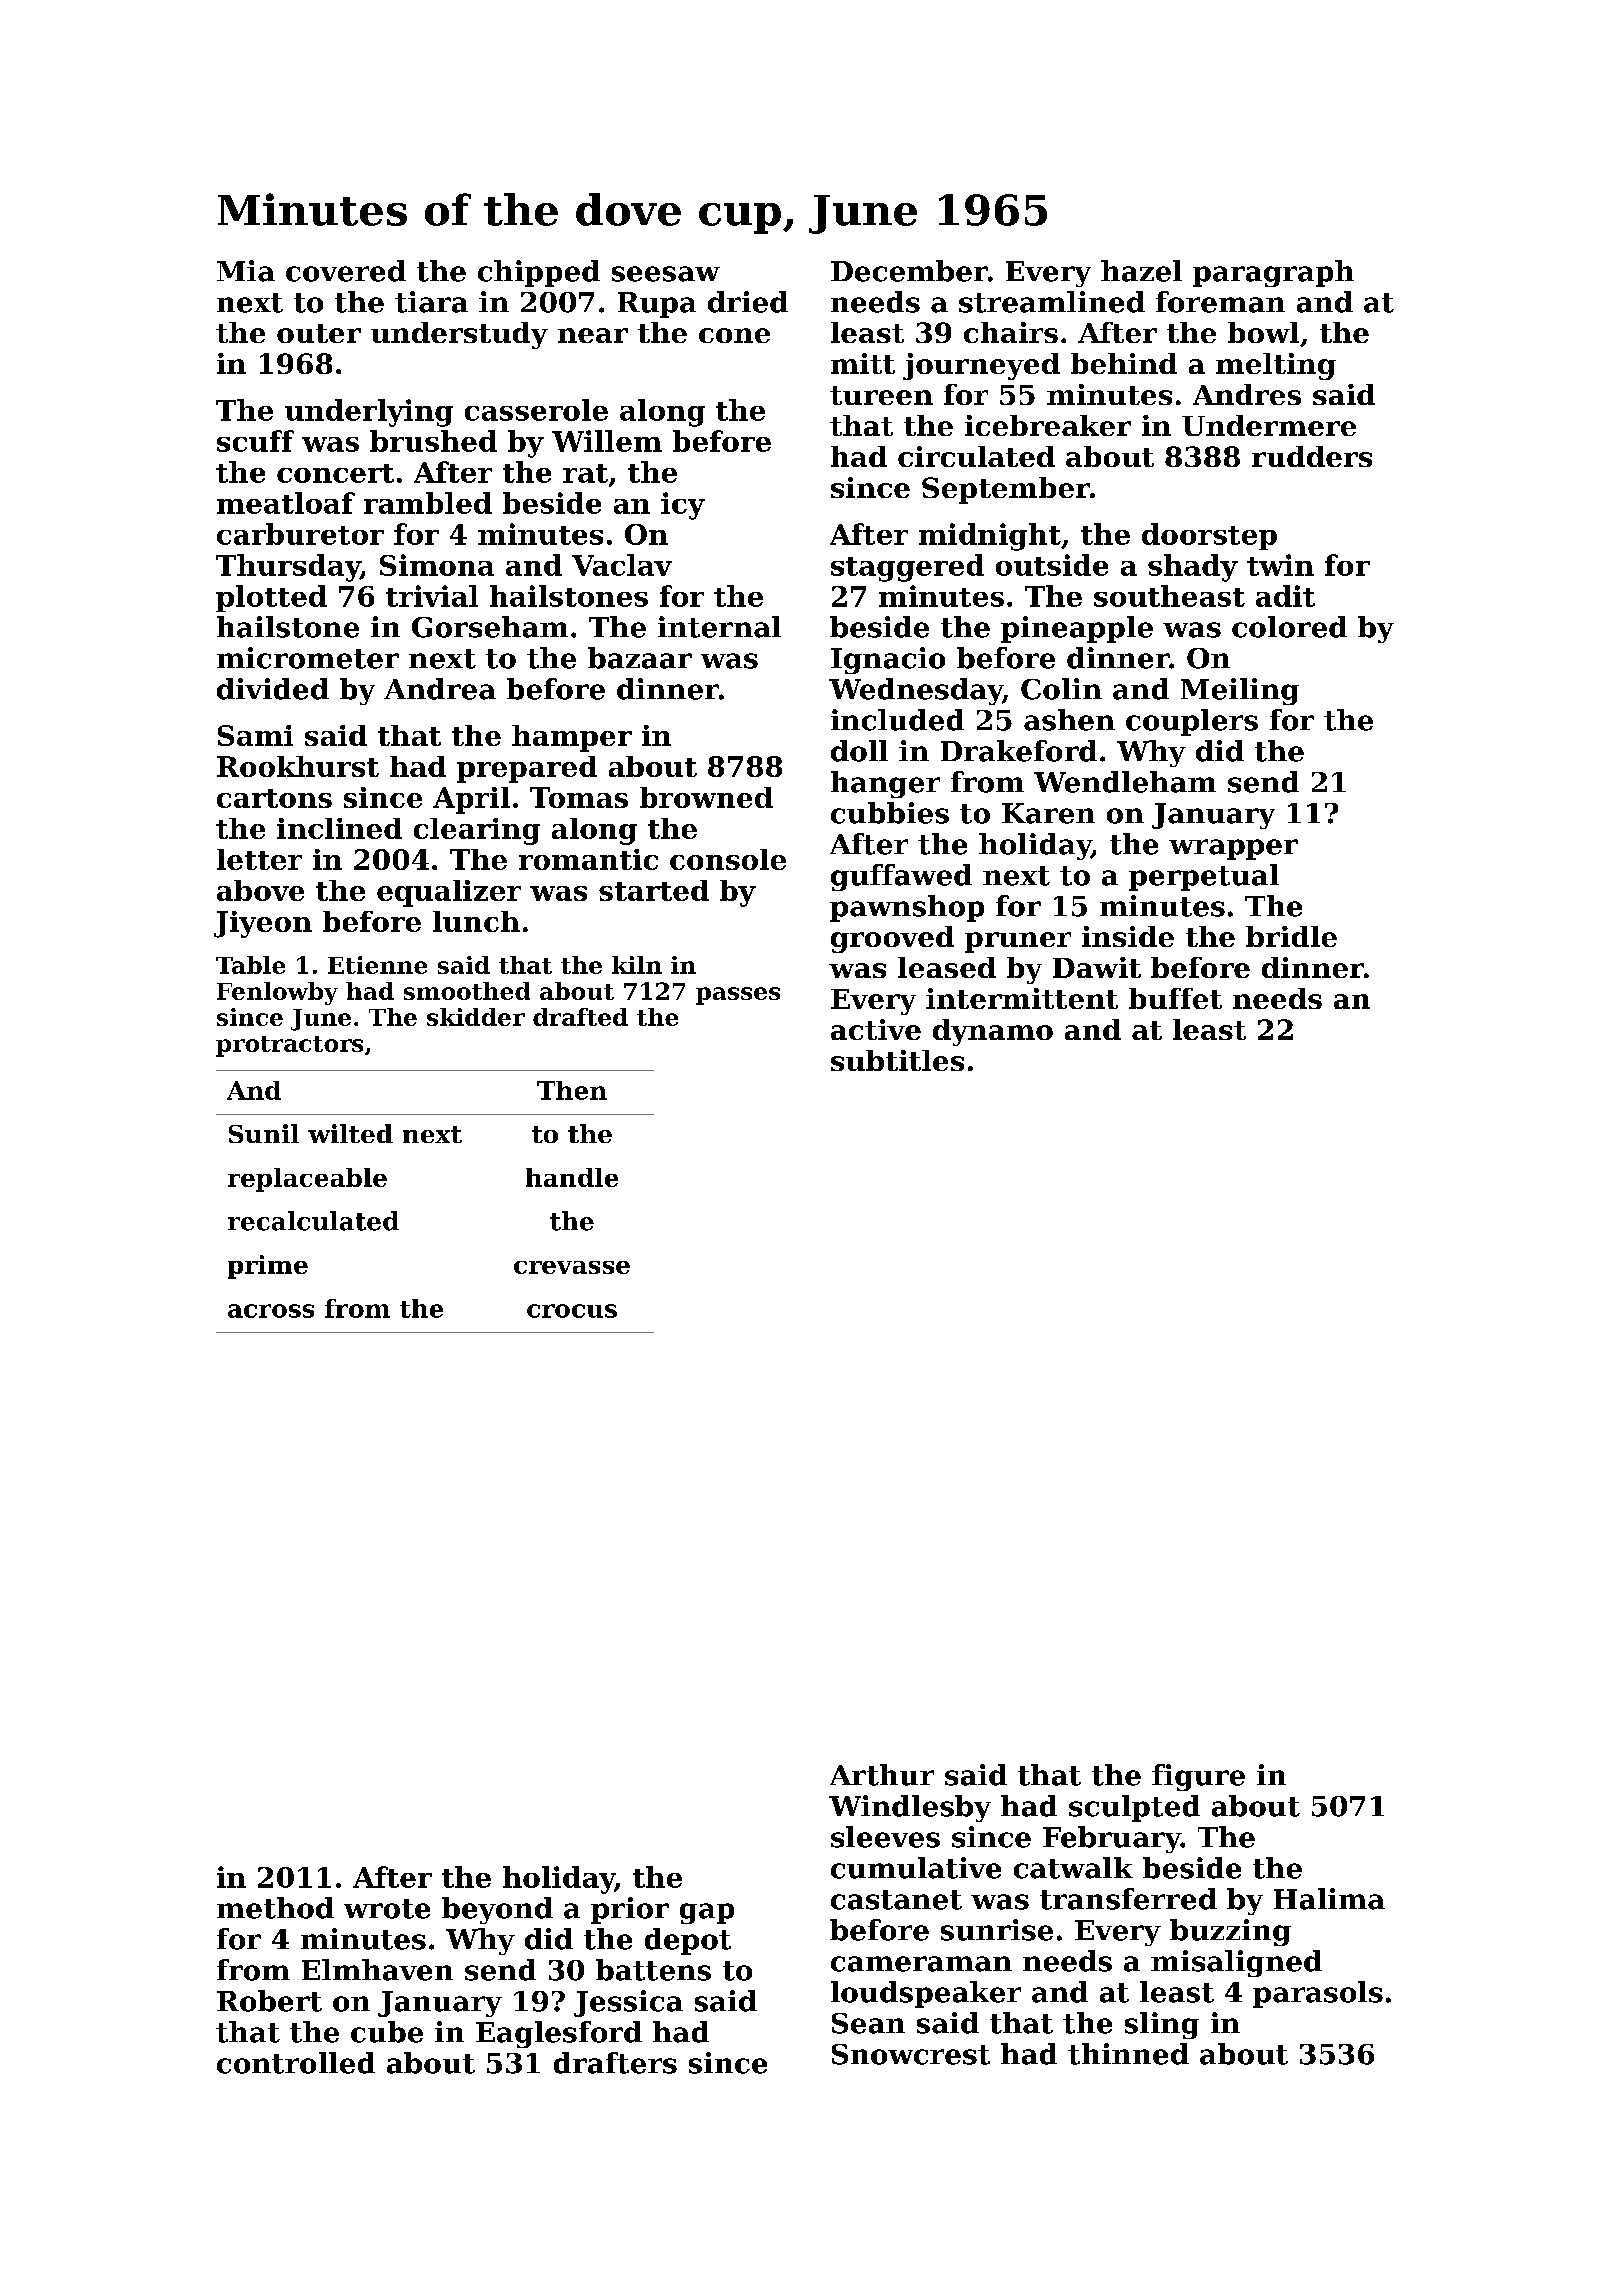 This screenshot has height=2292, width=1620. Describe the element at coordinates (1198, 1777) in the screenshot. I see `figure` at that location.
